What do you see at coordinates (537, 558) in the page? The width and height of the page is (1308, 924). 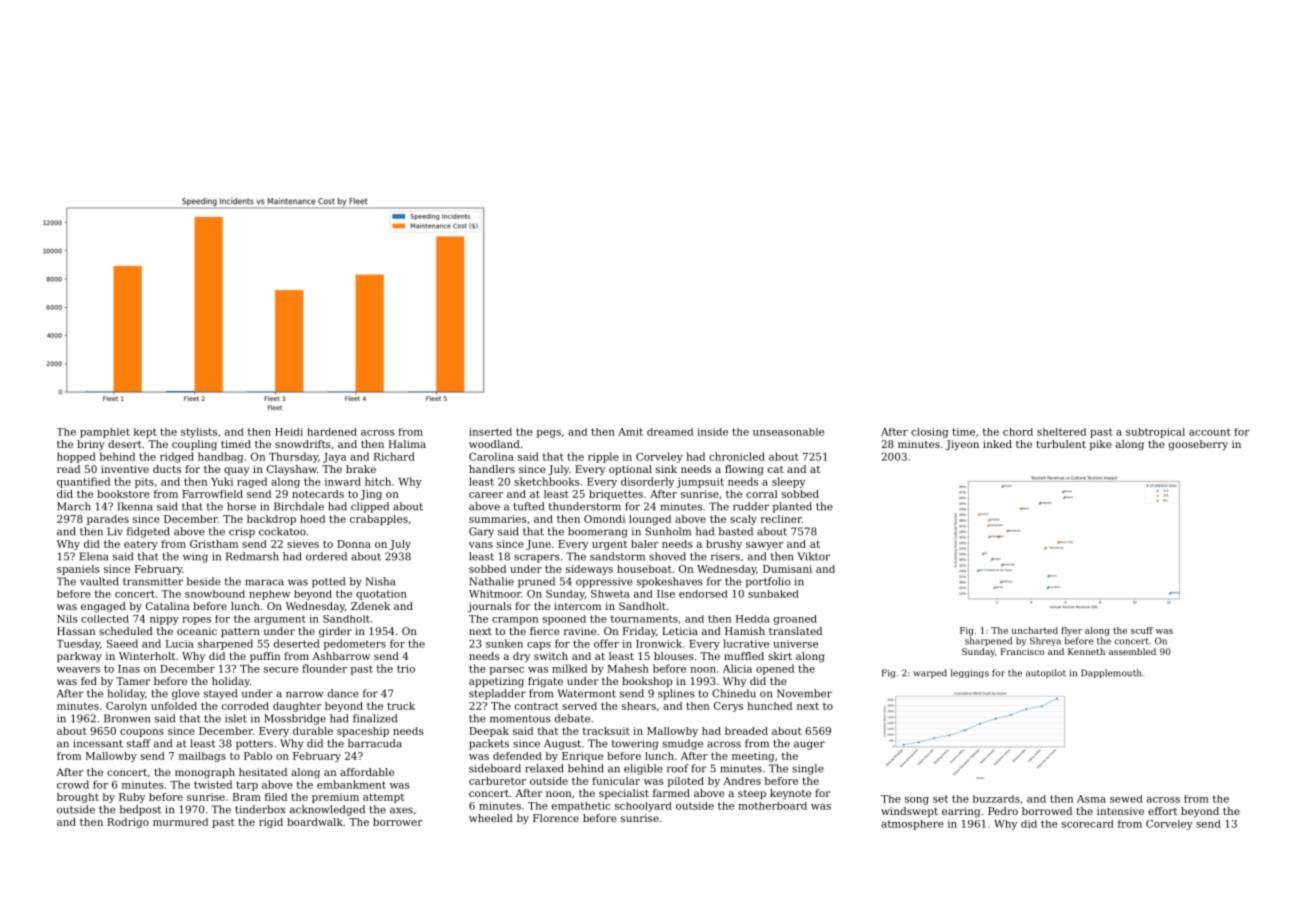 I see `scrapers` at bounding box center [537, 558].
